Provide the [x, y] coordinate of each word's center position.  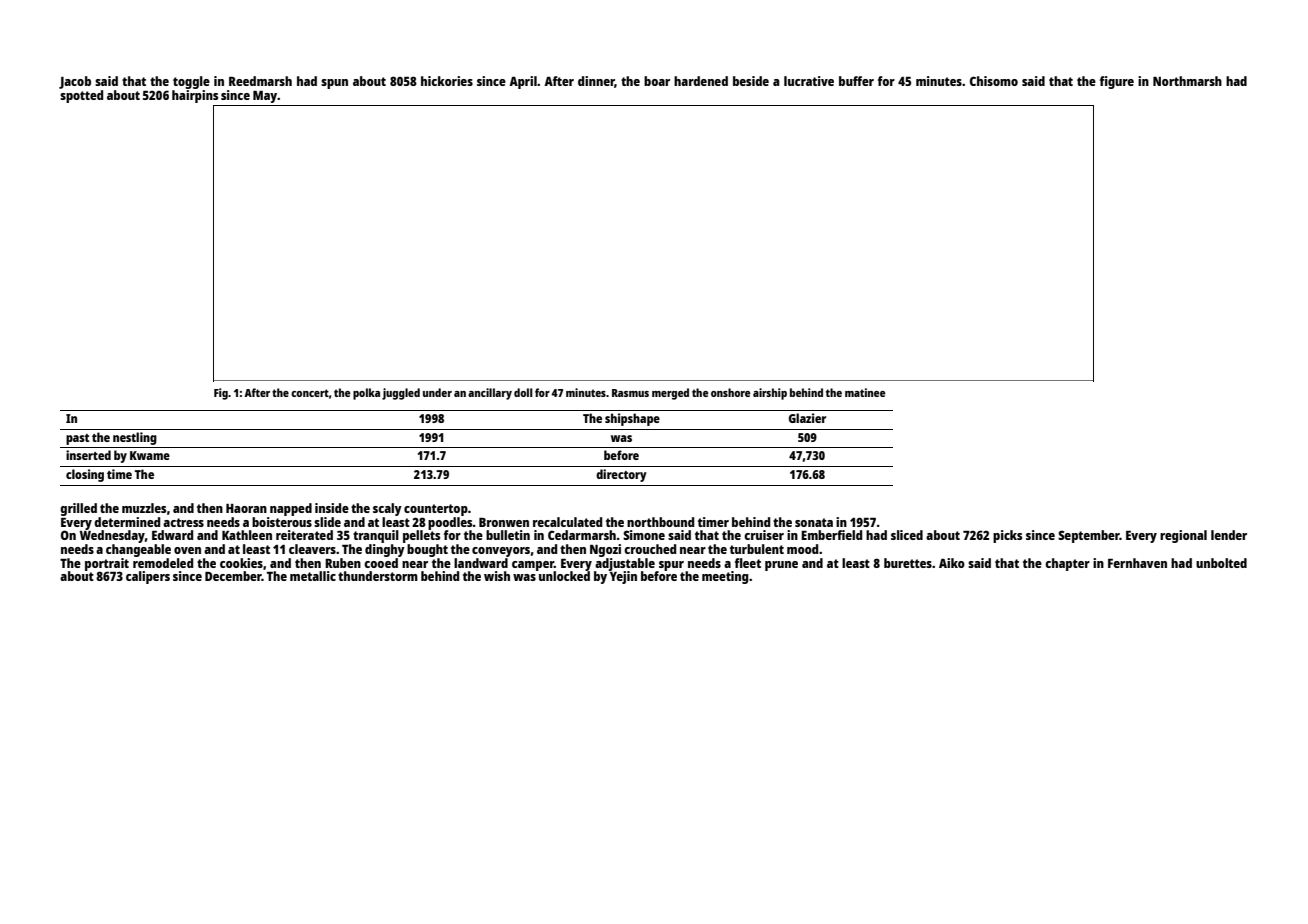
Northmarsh [1187, 81]
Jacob [75, 82]
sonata [814, 522]
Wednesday [112, 536]
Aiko [952, 563]
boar [657, 81]
